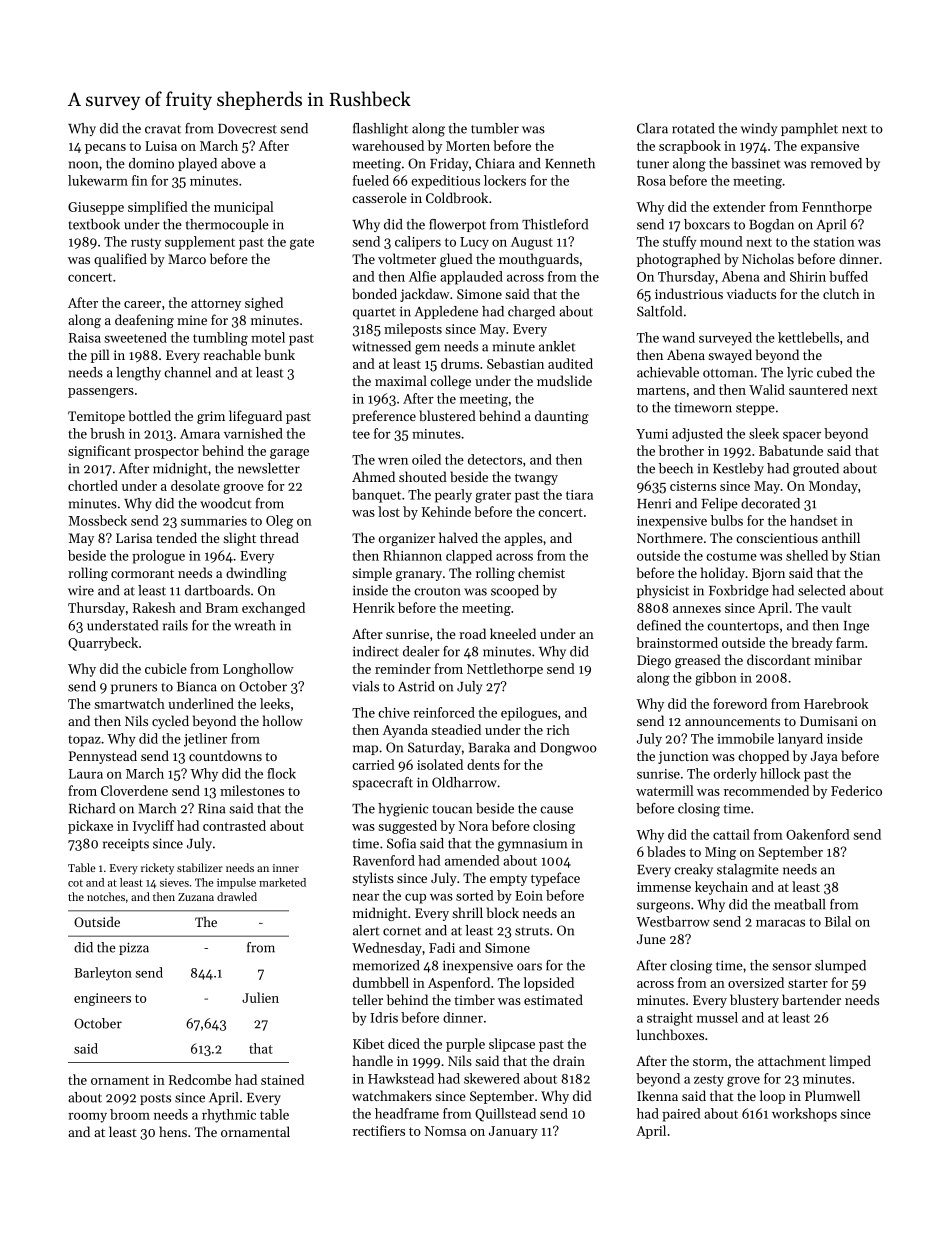  Describe the element at coordinates (513, 633) in the screenshot. I see `kneeled` at that location.
